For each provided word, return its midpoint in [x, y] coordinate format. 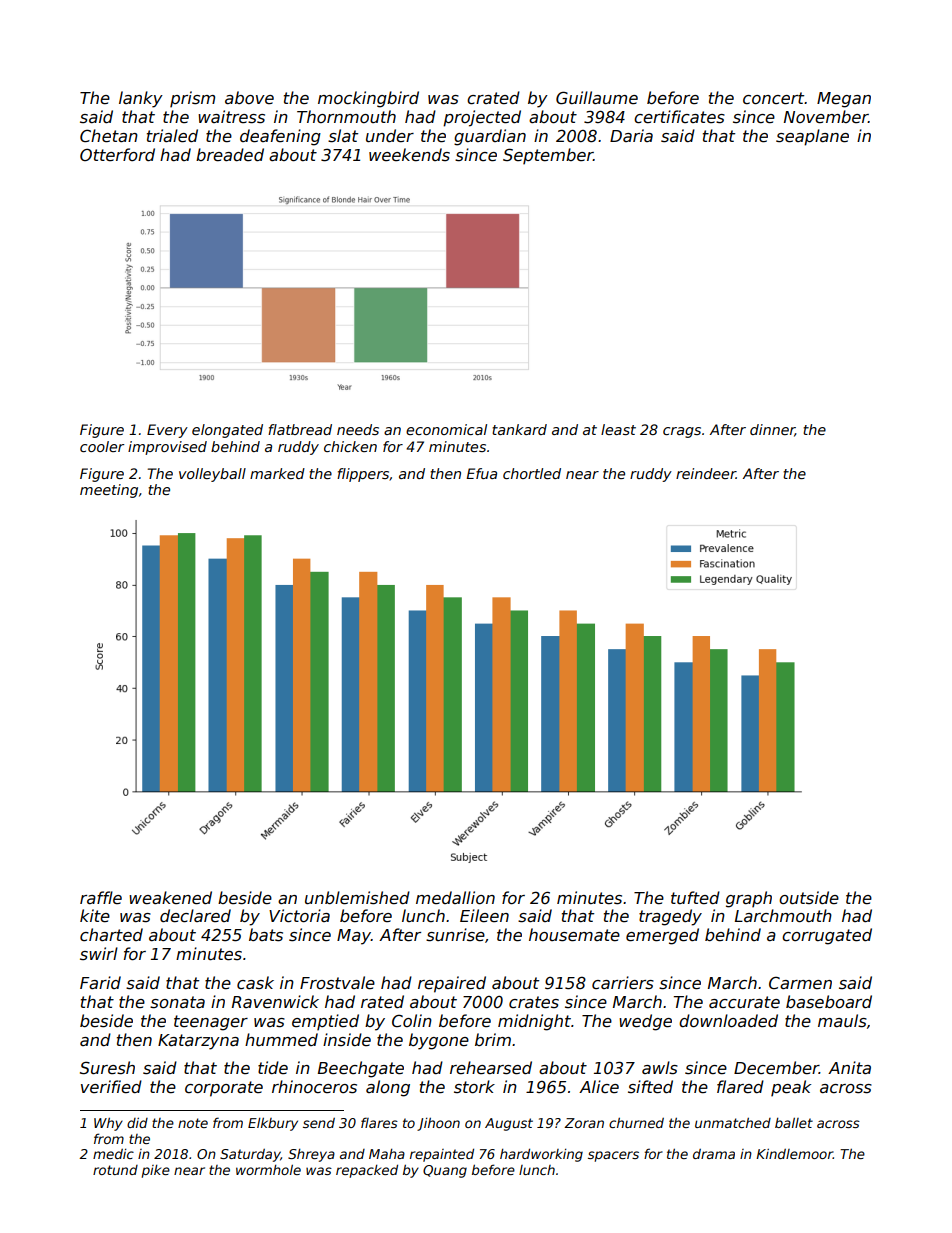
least [618, 429]
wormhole [268, 1170]
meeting [109, 491]
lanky [141, 99]
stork [474, 1086]
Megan [844, 100]
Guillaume [597, 98]
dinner [772, 430]
